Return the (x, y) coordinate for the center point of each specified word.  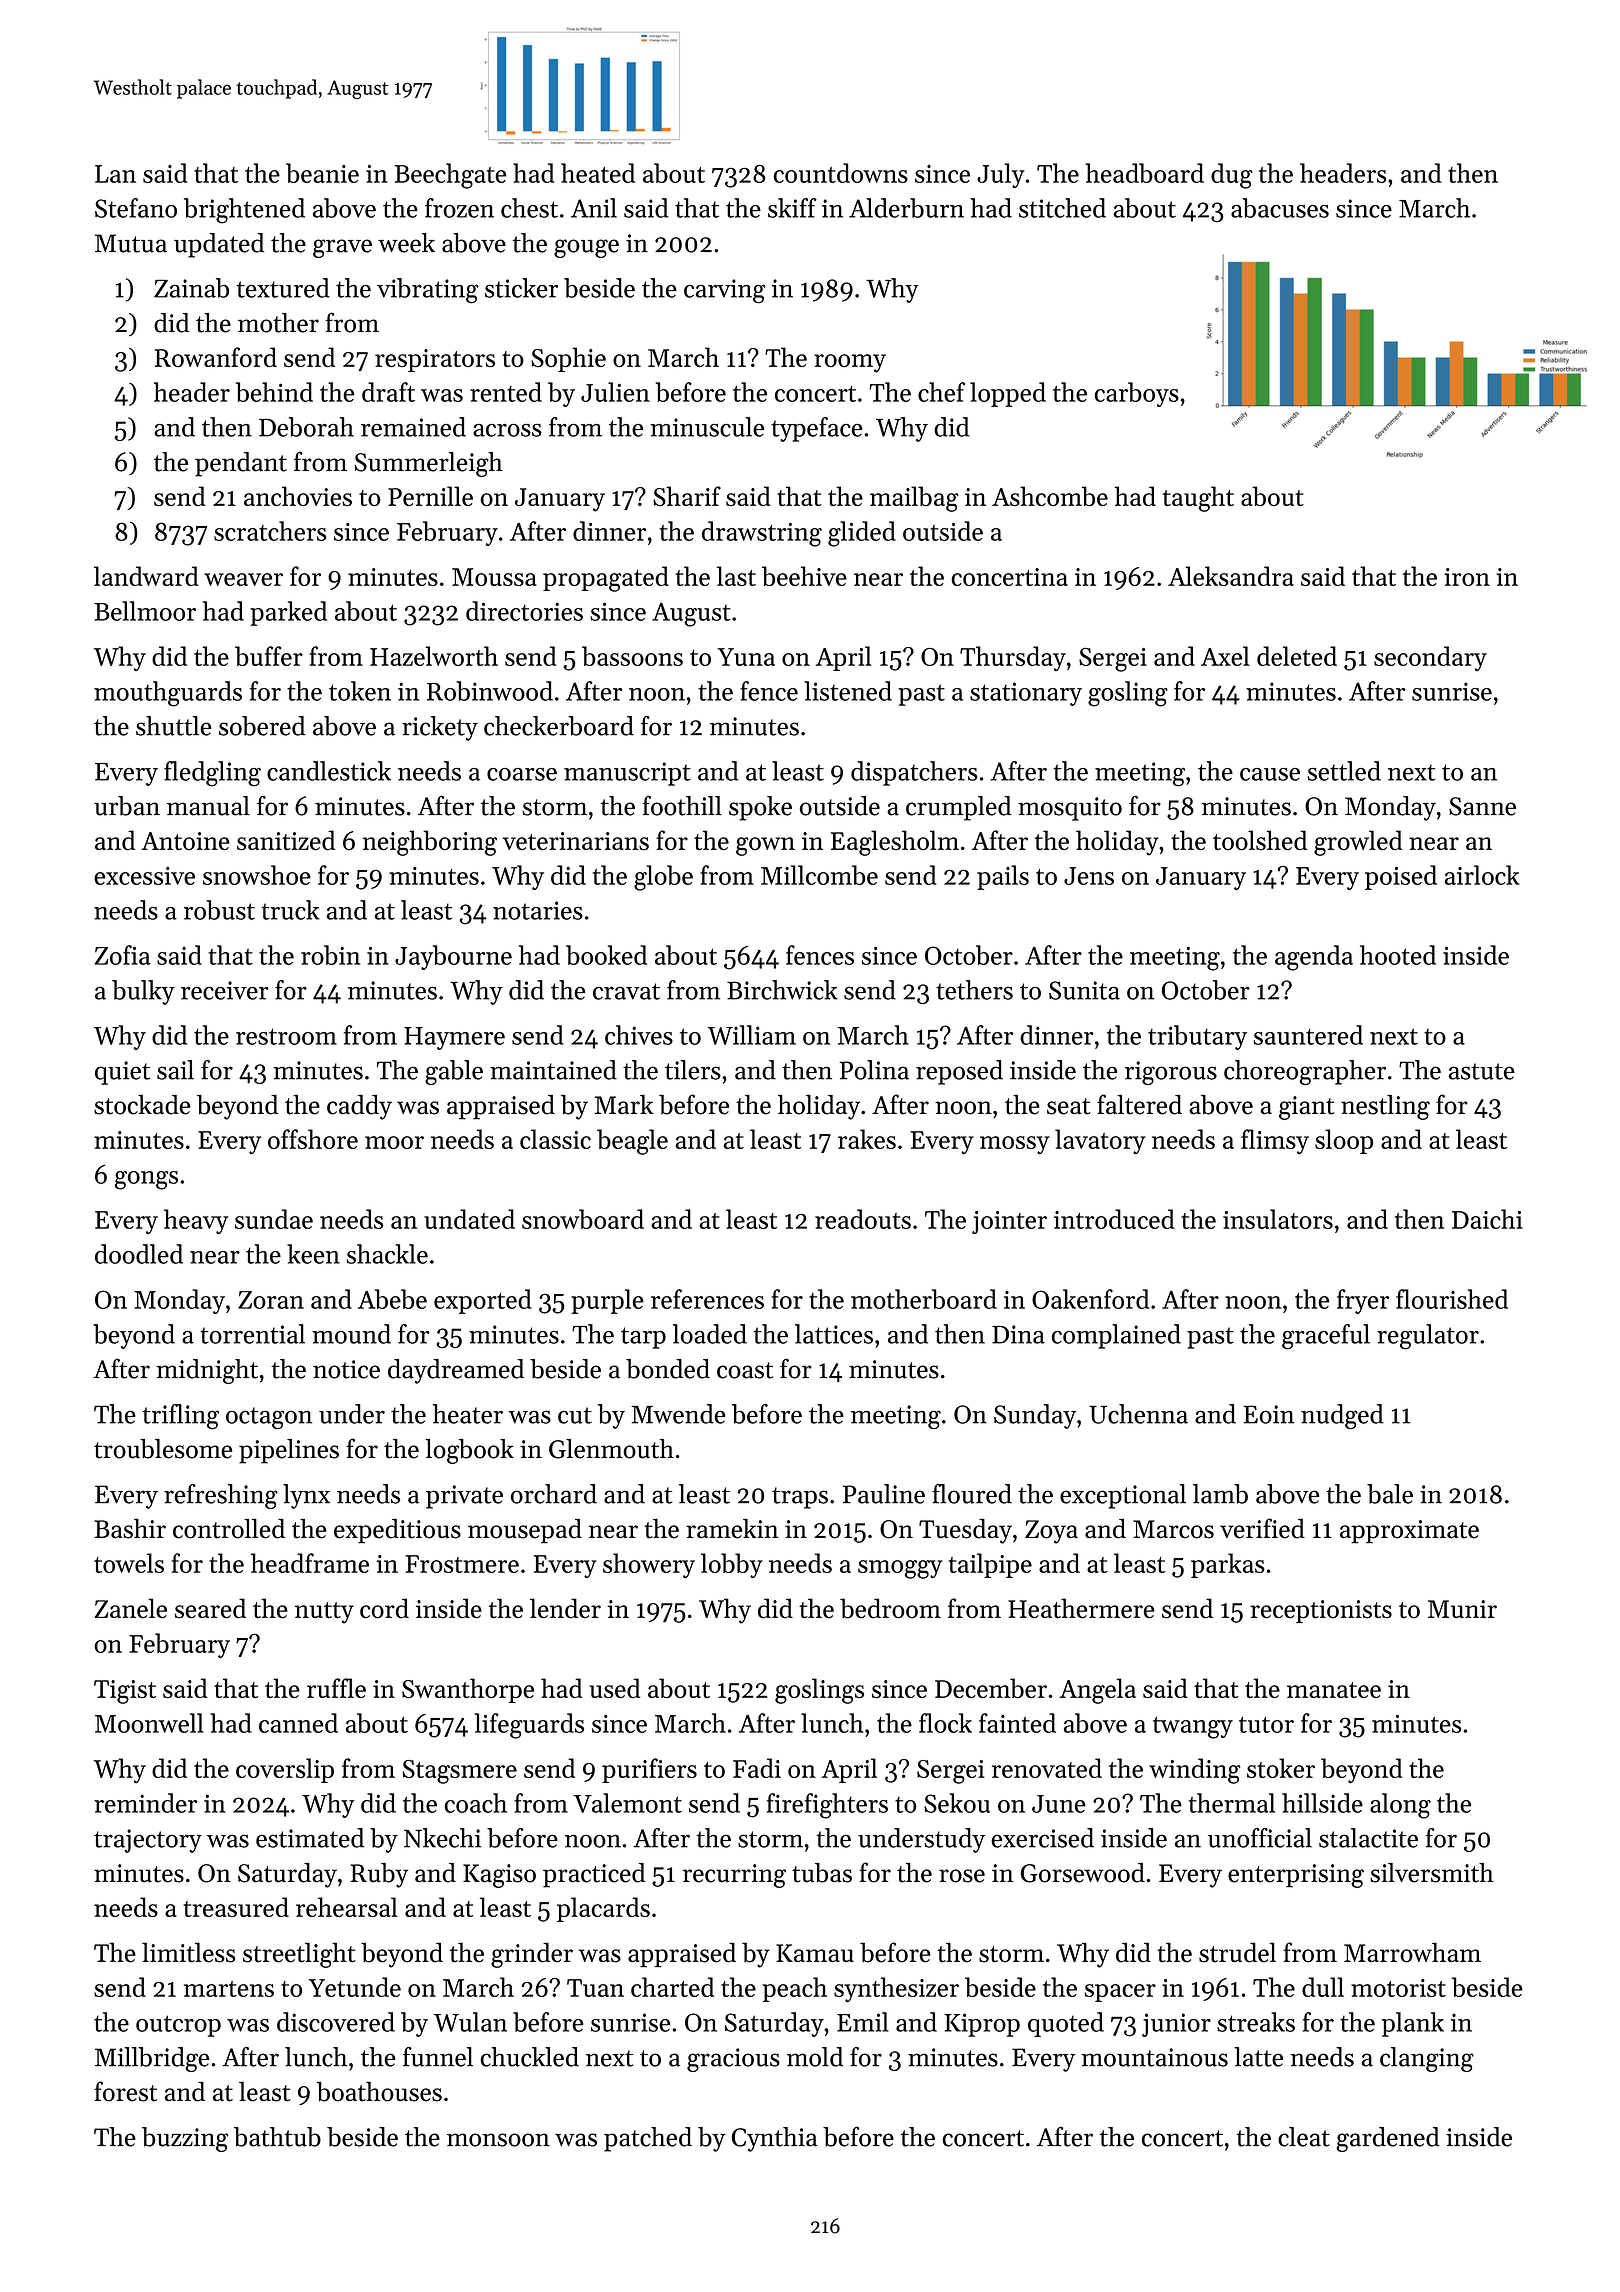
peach (794, 1989)
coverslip (285, 1770)
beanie (322, 173)
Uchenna (1138, 1414)
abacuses (1280, 208)
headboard (1145, 173)
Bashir (130, 1529)
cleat (1304, 2137)
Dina (1018, 1334)
